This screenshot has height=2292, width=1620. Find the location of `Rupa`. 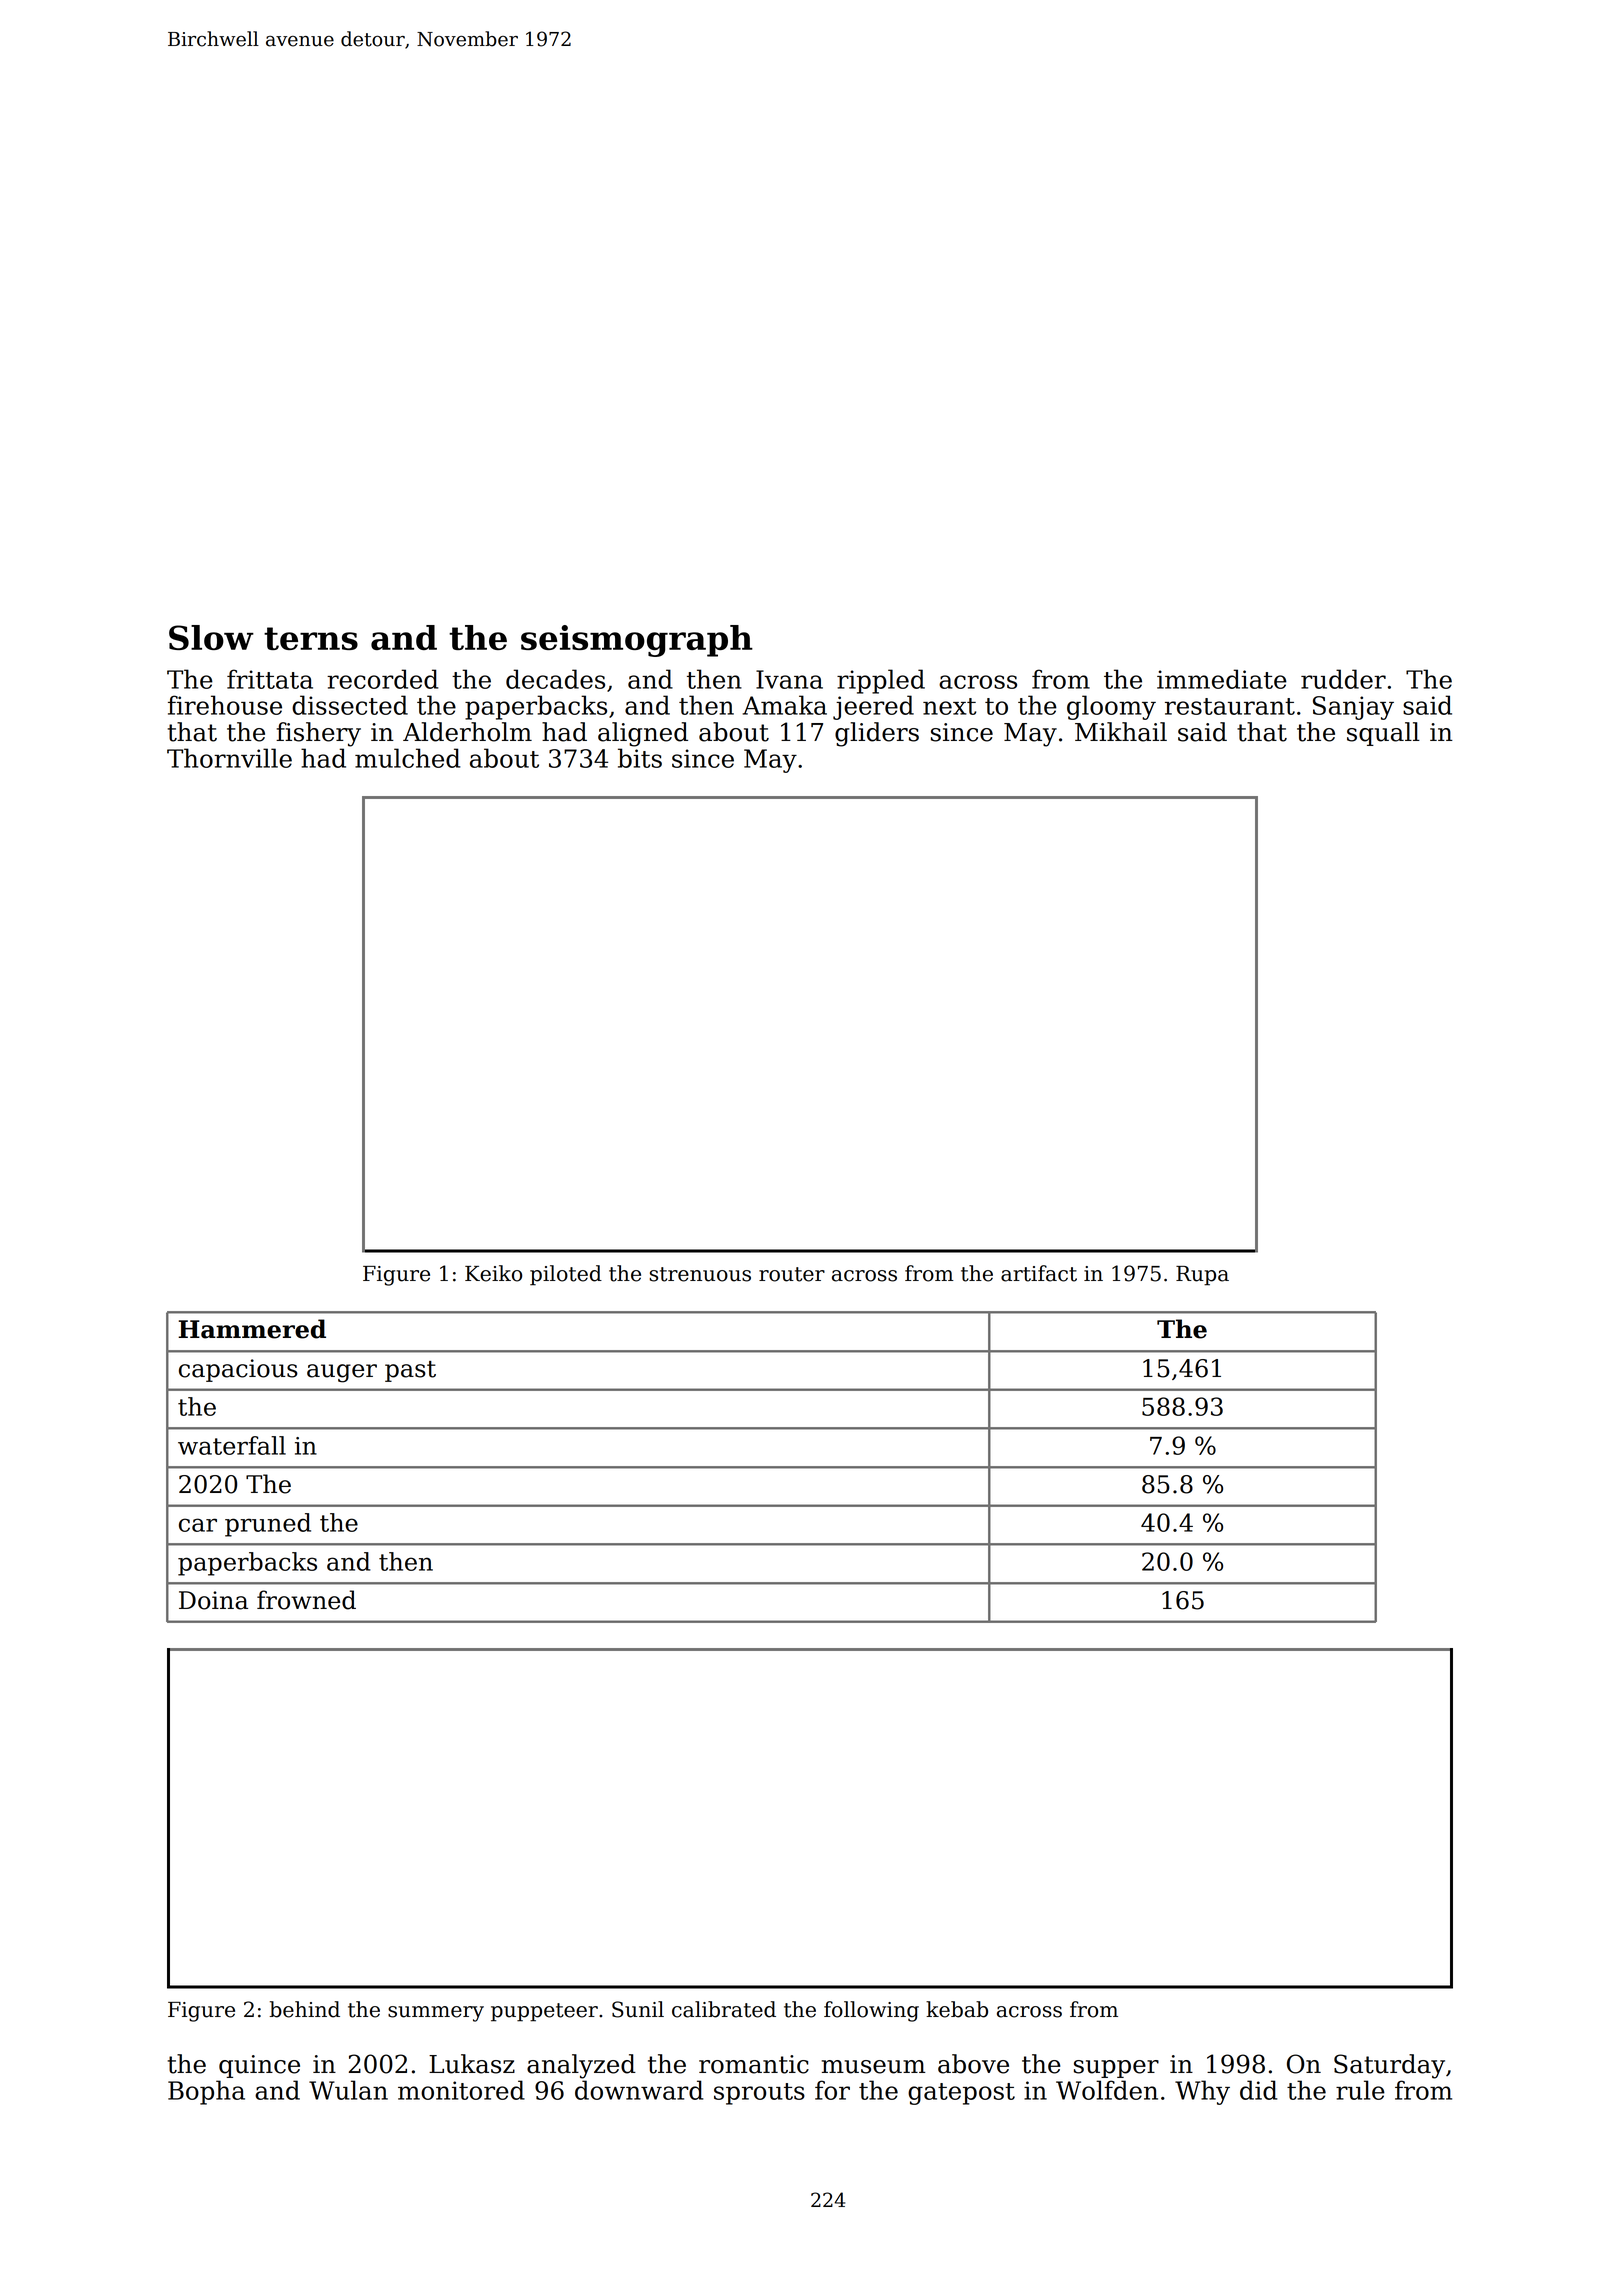

Rupa is located at coordinates (1202, 1276).
